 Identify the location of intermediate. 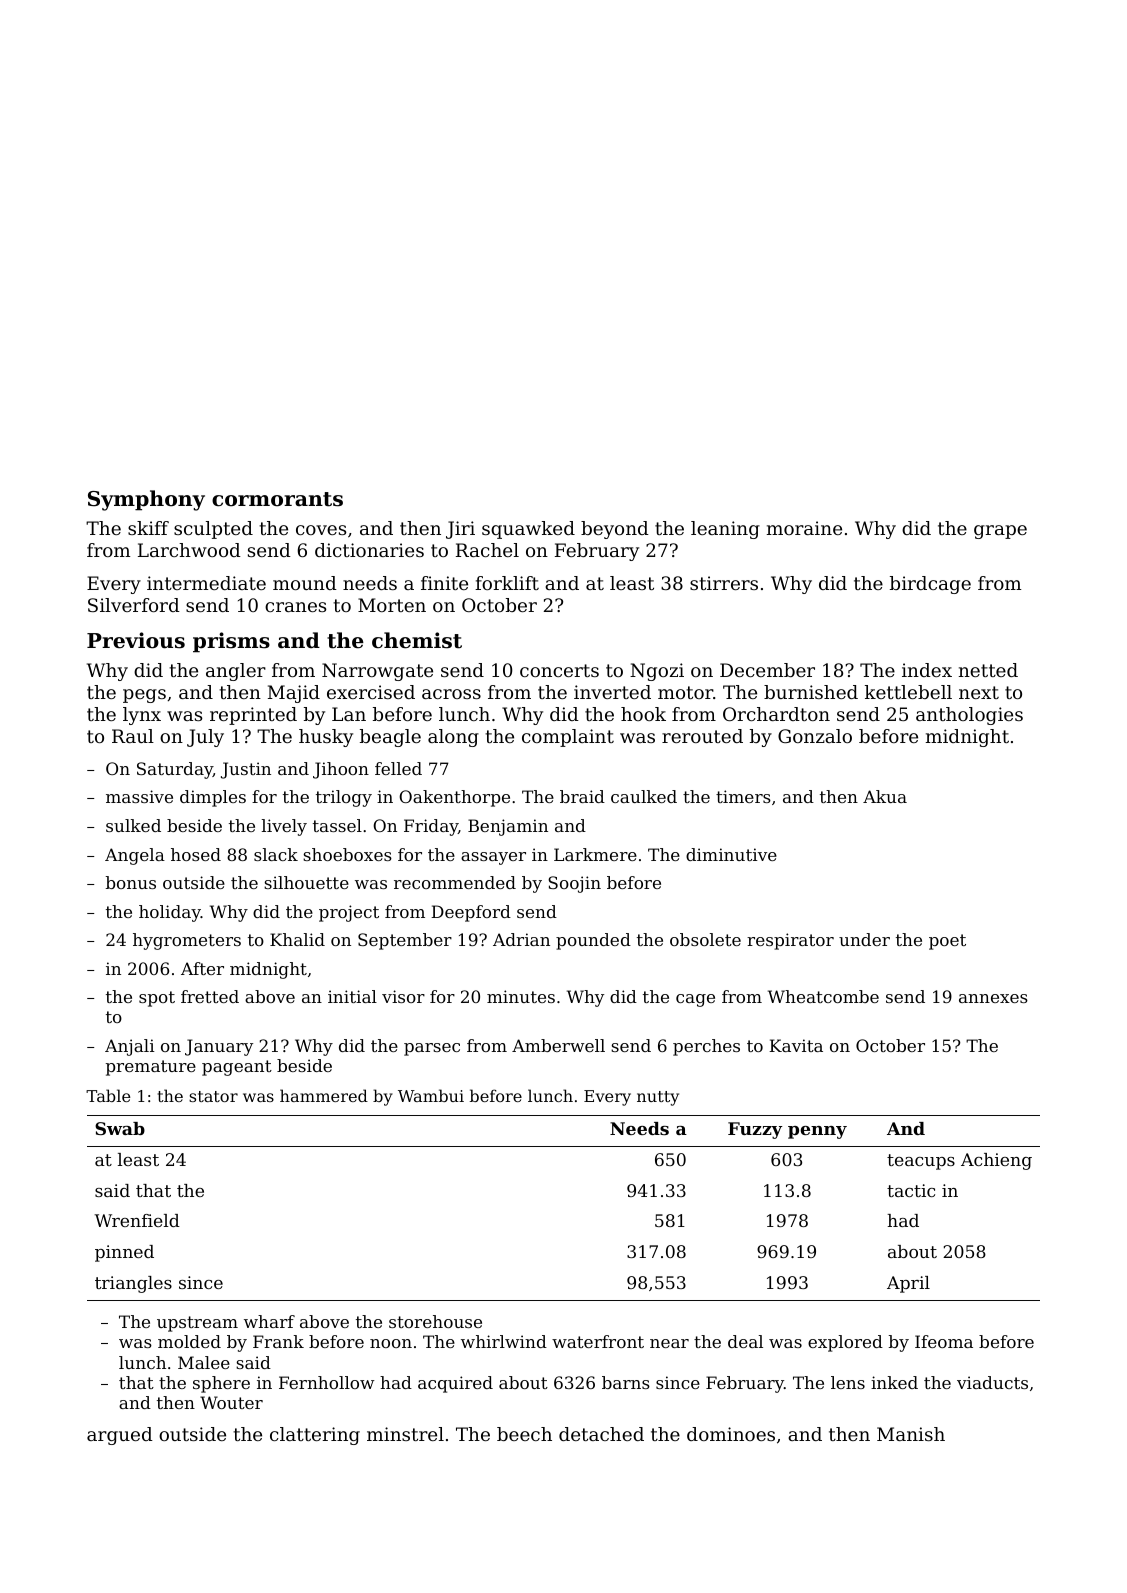
(206, 583).
